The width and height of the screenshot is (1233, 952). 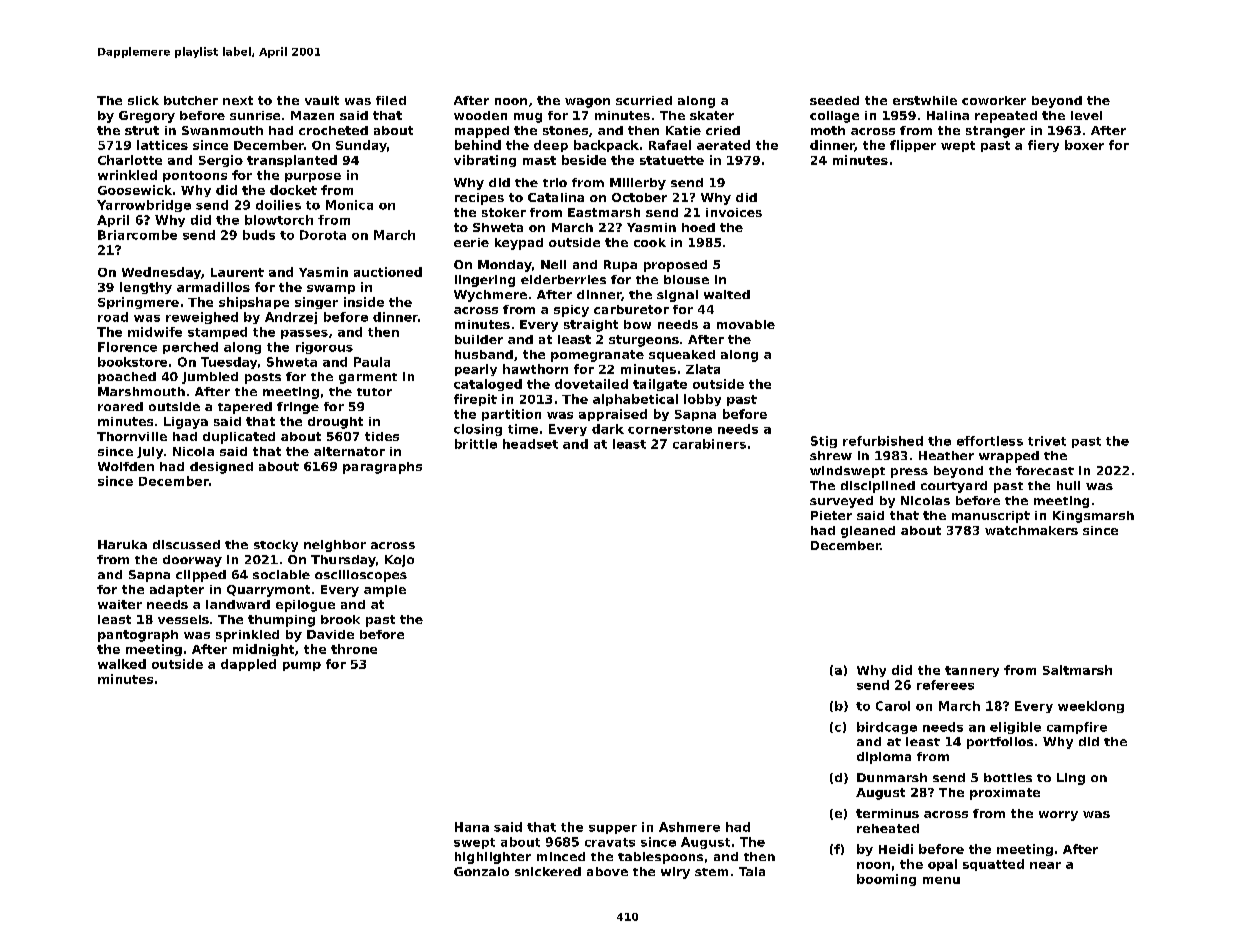 What do you see at coordinates (481, 871) in the screenshot?
I see `Gonzalo` at bounding box center [481, 871].
